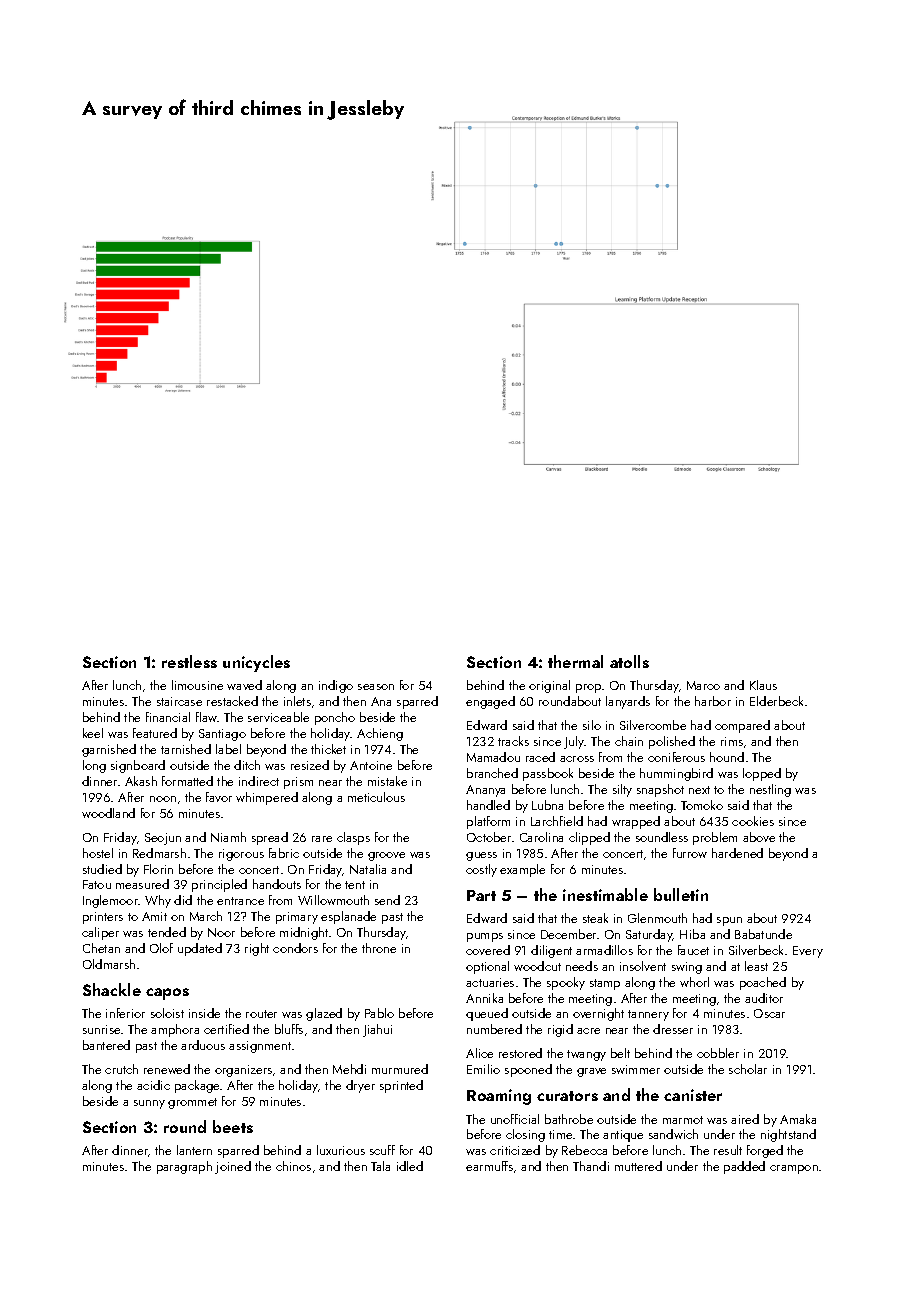 The image size is (908, 1316). Describe the element at coordinates (341, 1150) in the screenshot. I see `luxurious` at that location.
